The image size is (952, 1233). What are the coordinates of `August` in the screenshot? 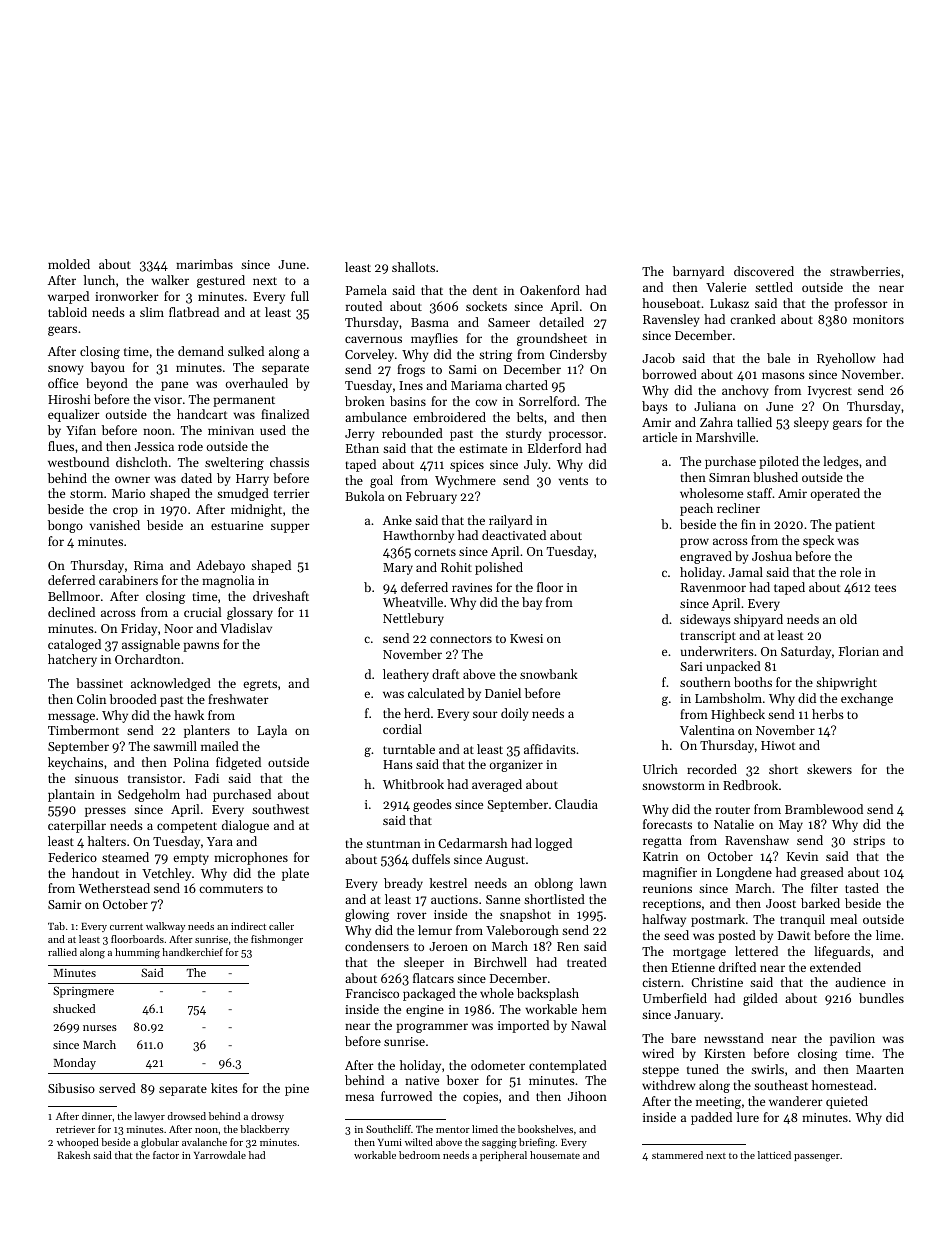 It's located at (505, 861).
